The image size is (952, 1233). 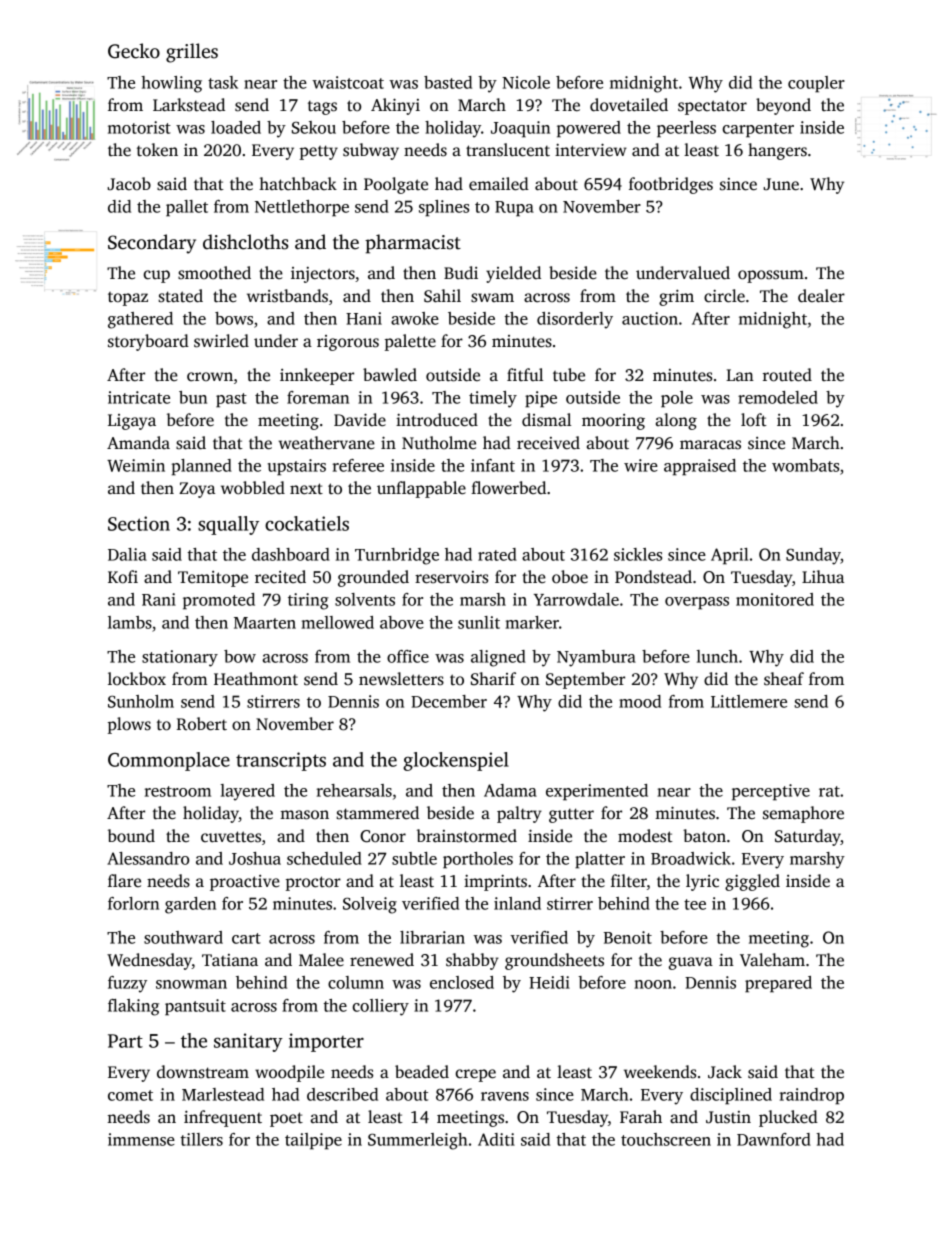 What do you see at coordinates (348, 82) in the document?
I see `waistcoat` at bounding box center [348, 82].
